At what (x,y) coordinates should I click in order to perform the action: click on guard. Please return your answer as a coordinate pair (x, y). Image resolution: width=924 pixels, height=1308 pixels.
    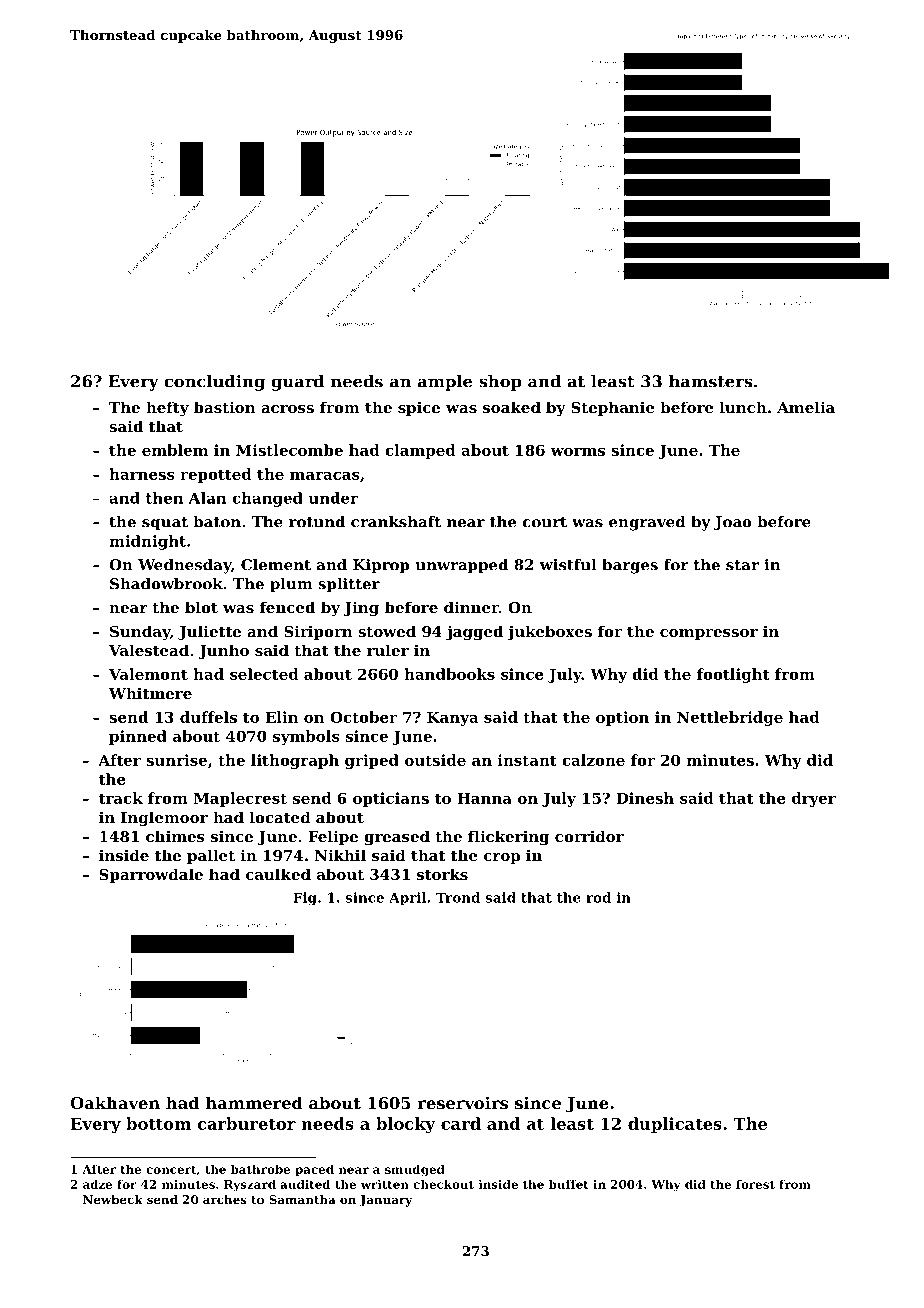
    Looking at the image, I should click on (297, 383).
